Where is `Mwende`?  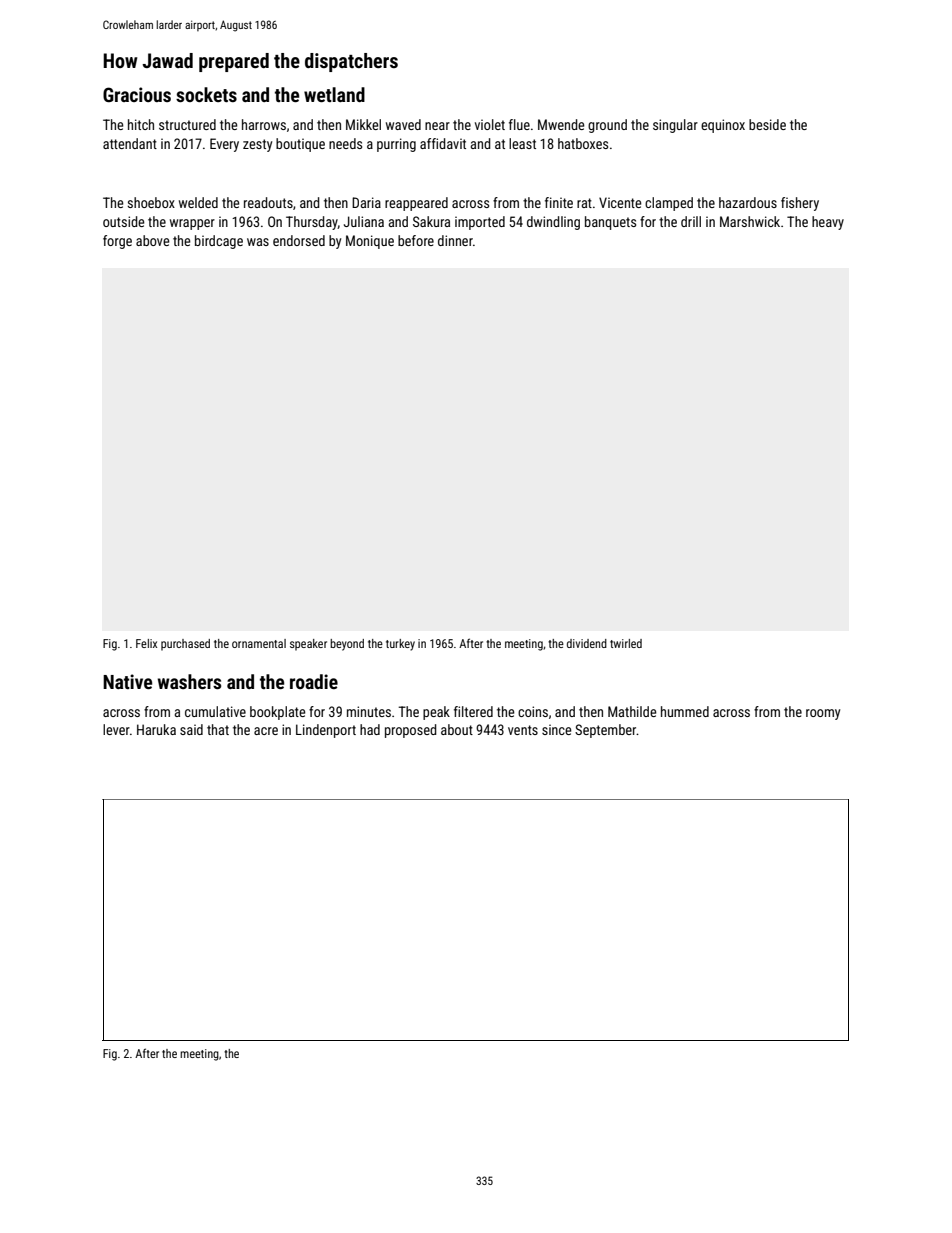
Mwende is located at coordinates (561, 124).
